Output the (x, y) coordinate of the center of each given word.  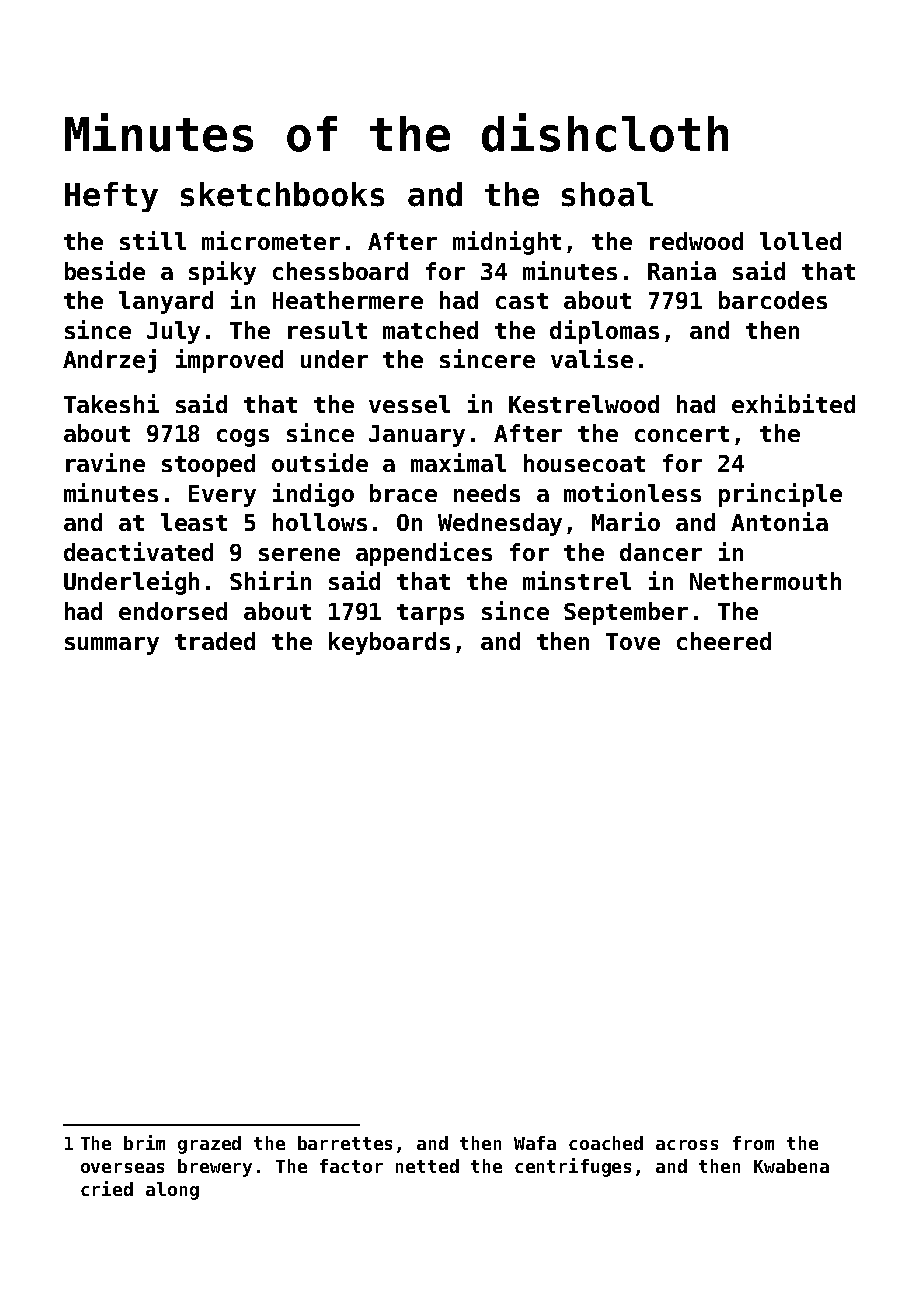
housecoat (584, 463)
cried (107, 1188)
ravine (105, 462)
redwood (696, 241)
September (626, 613)
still (153, 240)
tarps (430, 614)
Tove (633, 641)
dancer (661, 552)
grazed (209, 1145)
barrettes (345, 1143)
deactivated (138, 551)
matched (430, 330)
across (687, 1145)
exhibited (793, 403)
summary (112, 646)
